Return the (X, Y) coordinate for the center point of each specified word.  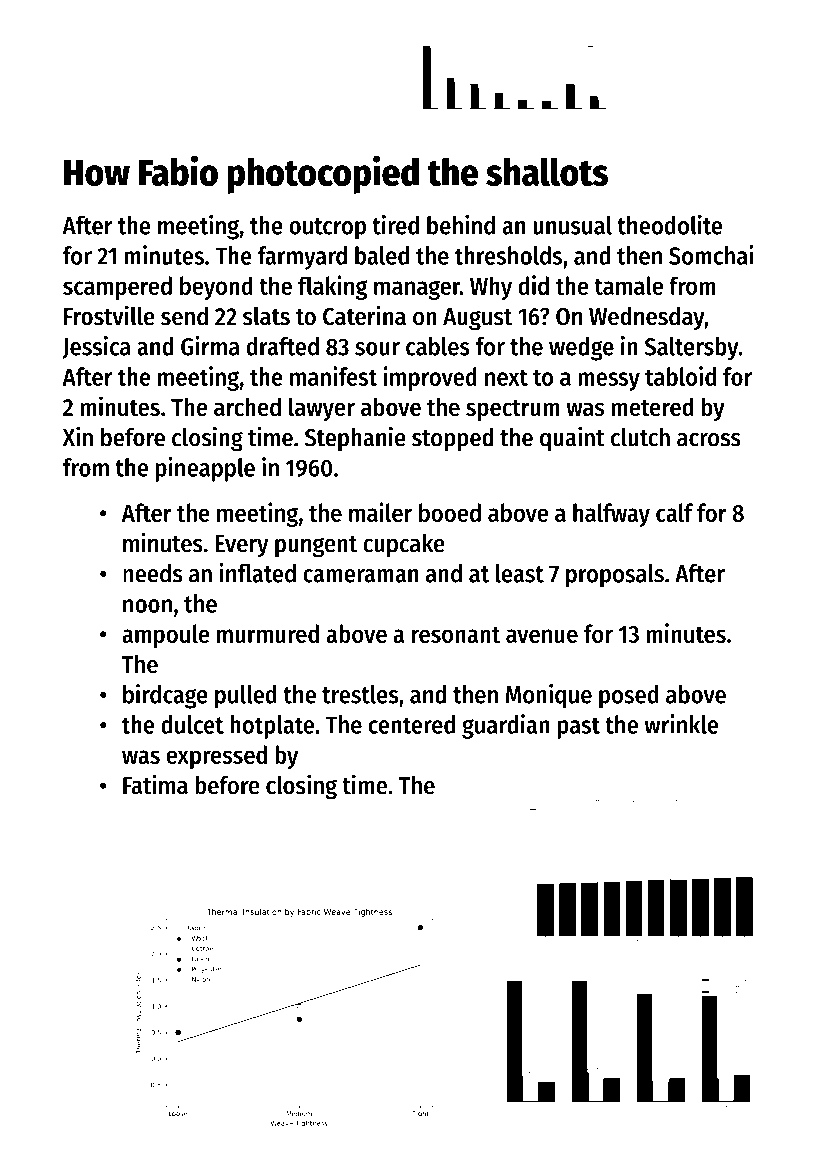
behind (461, 225)
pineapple (205, 469)
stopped (452, 440)
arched (247, 406)
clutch (640, 437)
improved (430, 378)
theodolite (669, 225)
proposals (615, 576)
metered (652, 406)
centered (411, 724)
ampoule (166, 636)
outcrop (327, 229)
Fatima (155, 784)
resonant (456, 634)
